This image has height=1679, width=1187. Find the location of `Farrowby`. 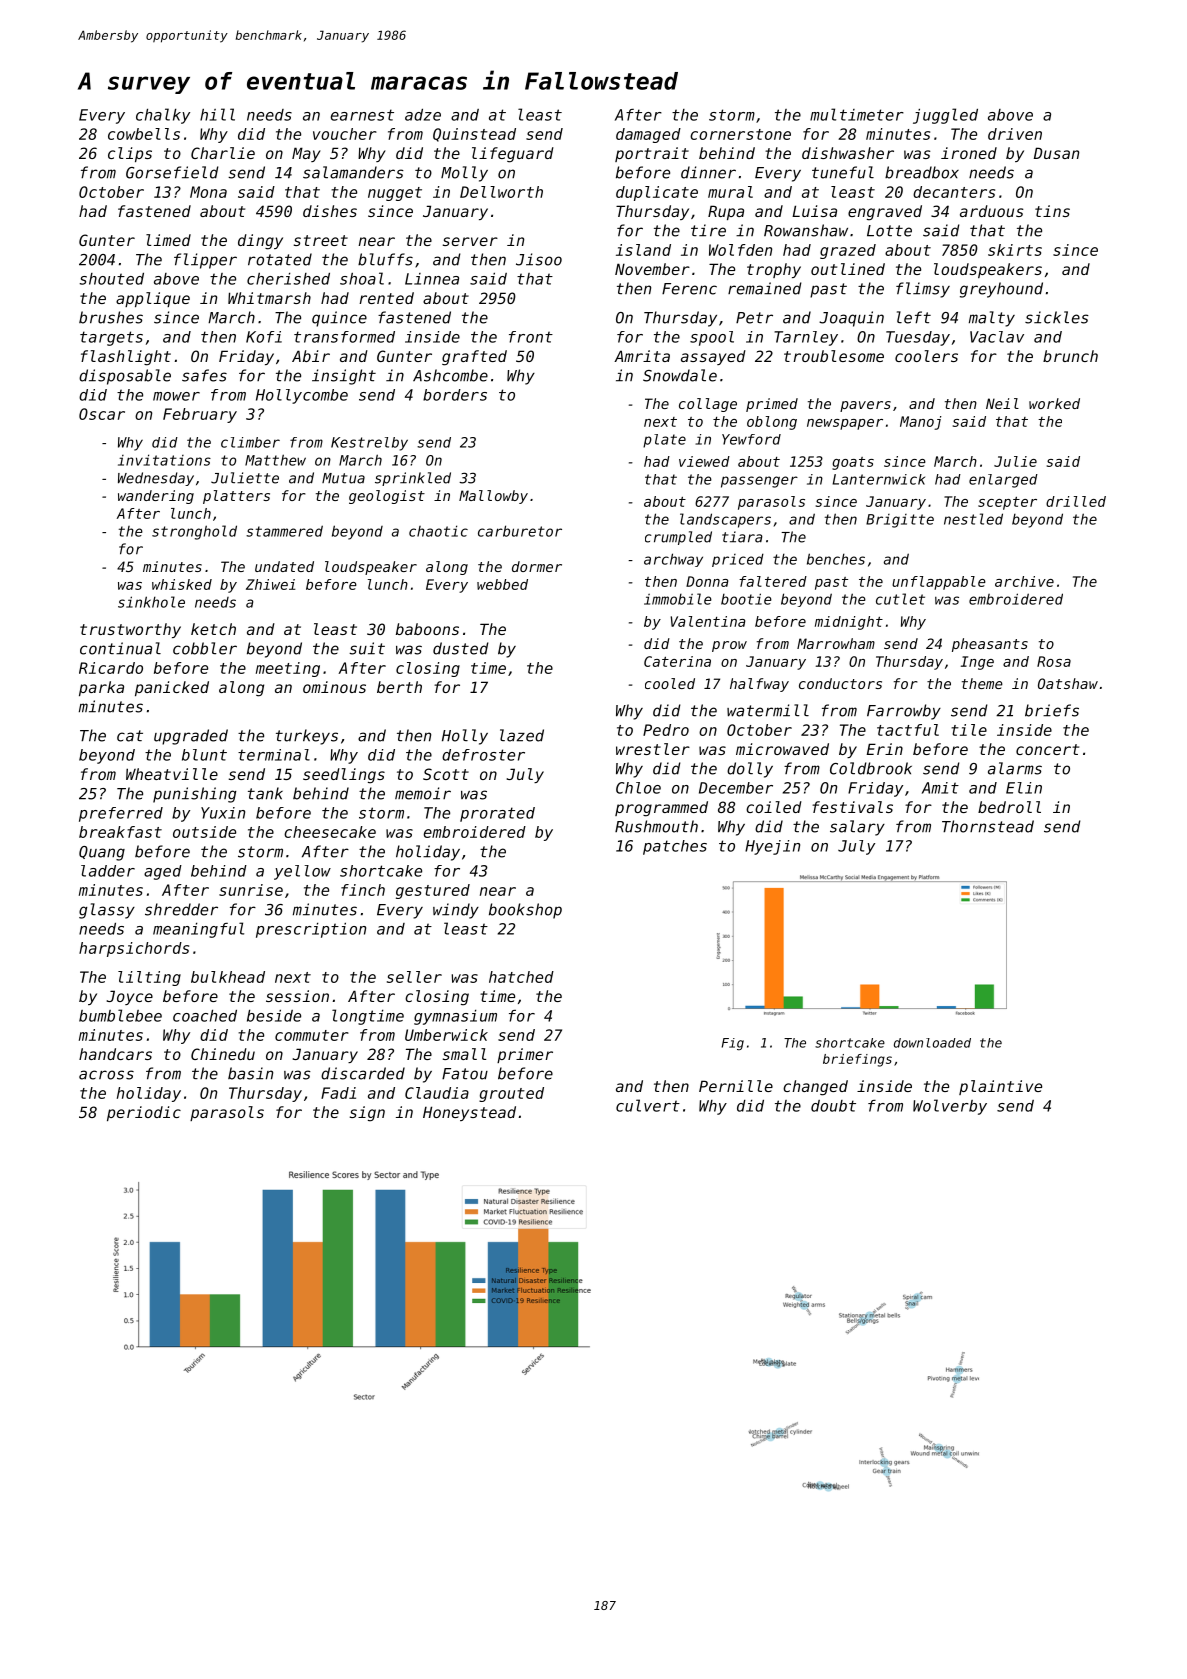

Farrowby is located at coordinates (904, 712).
